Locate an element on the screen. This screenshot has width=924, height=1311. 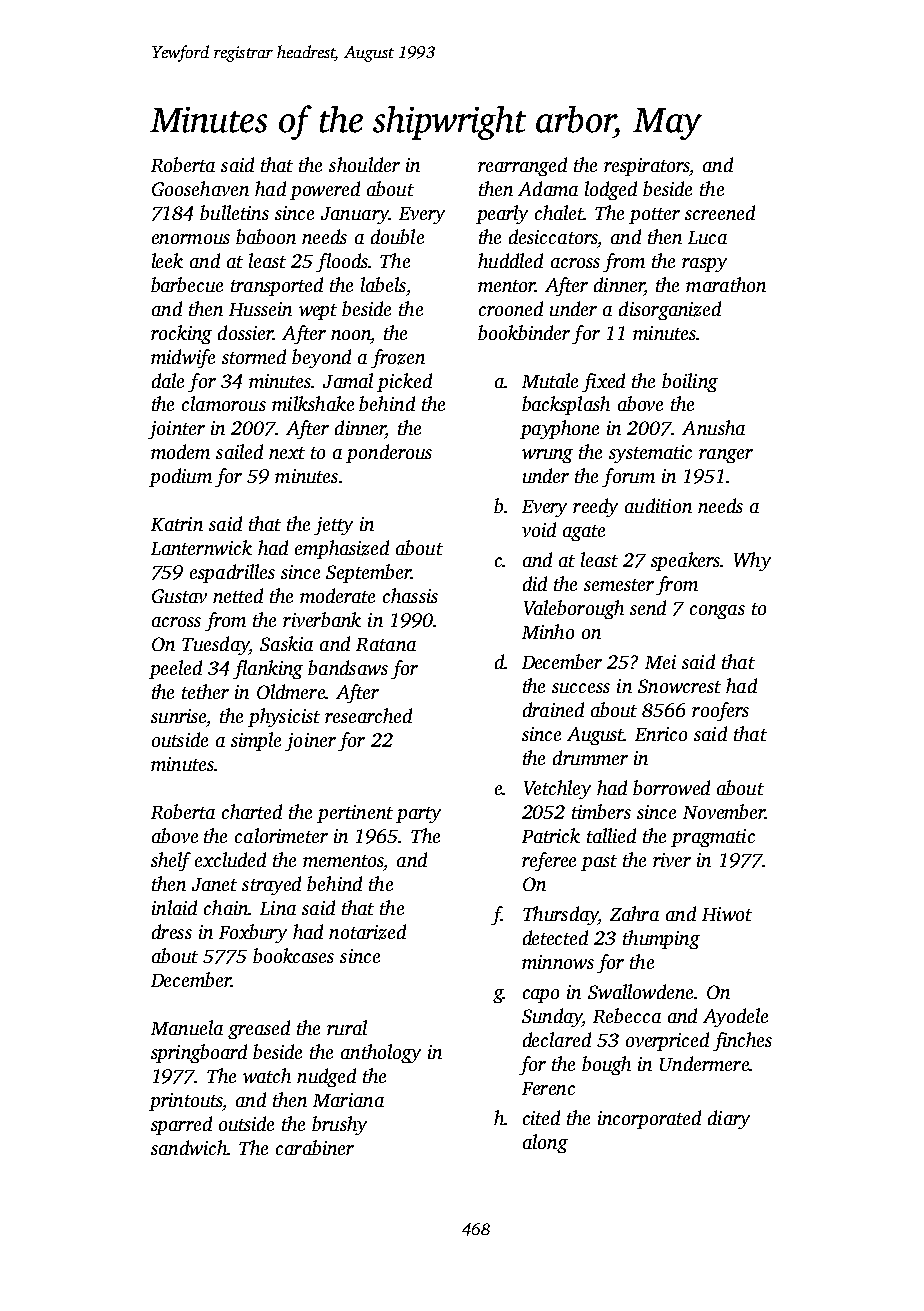
respirators is located at coordinates (647, 167).
